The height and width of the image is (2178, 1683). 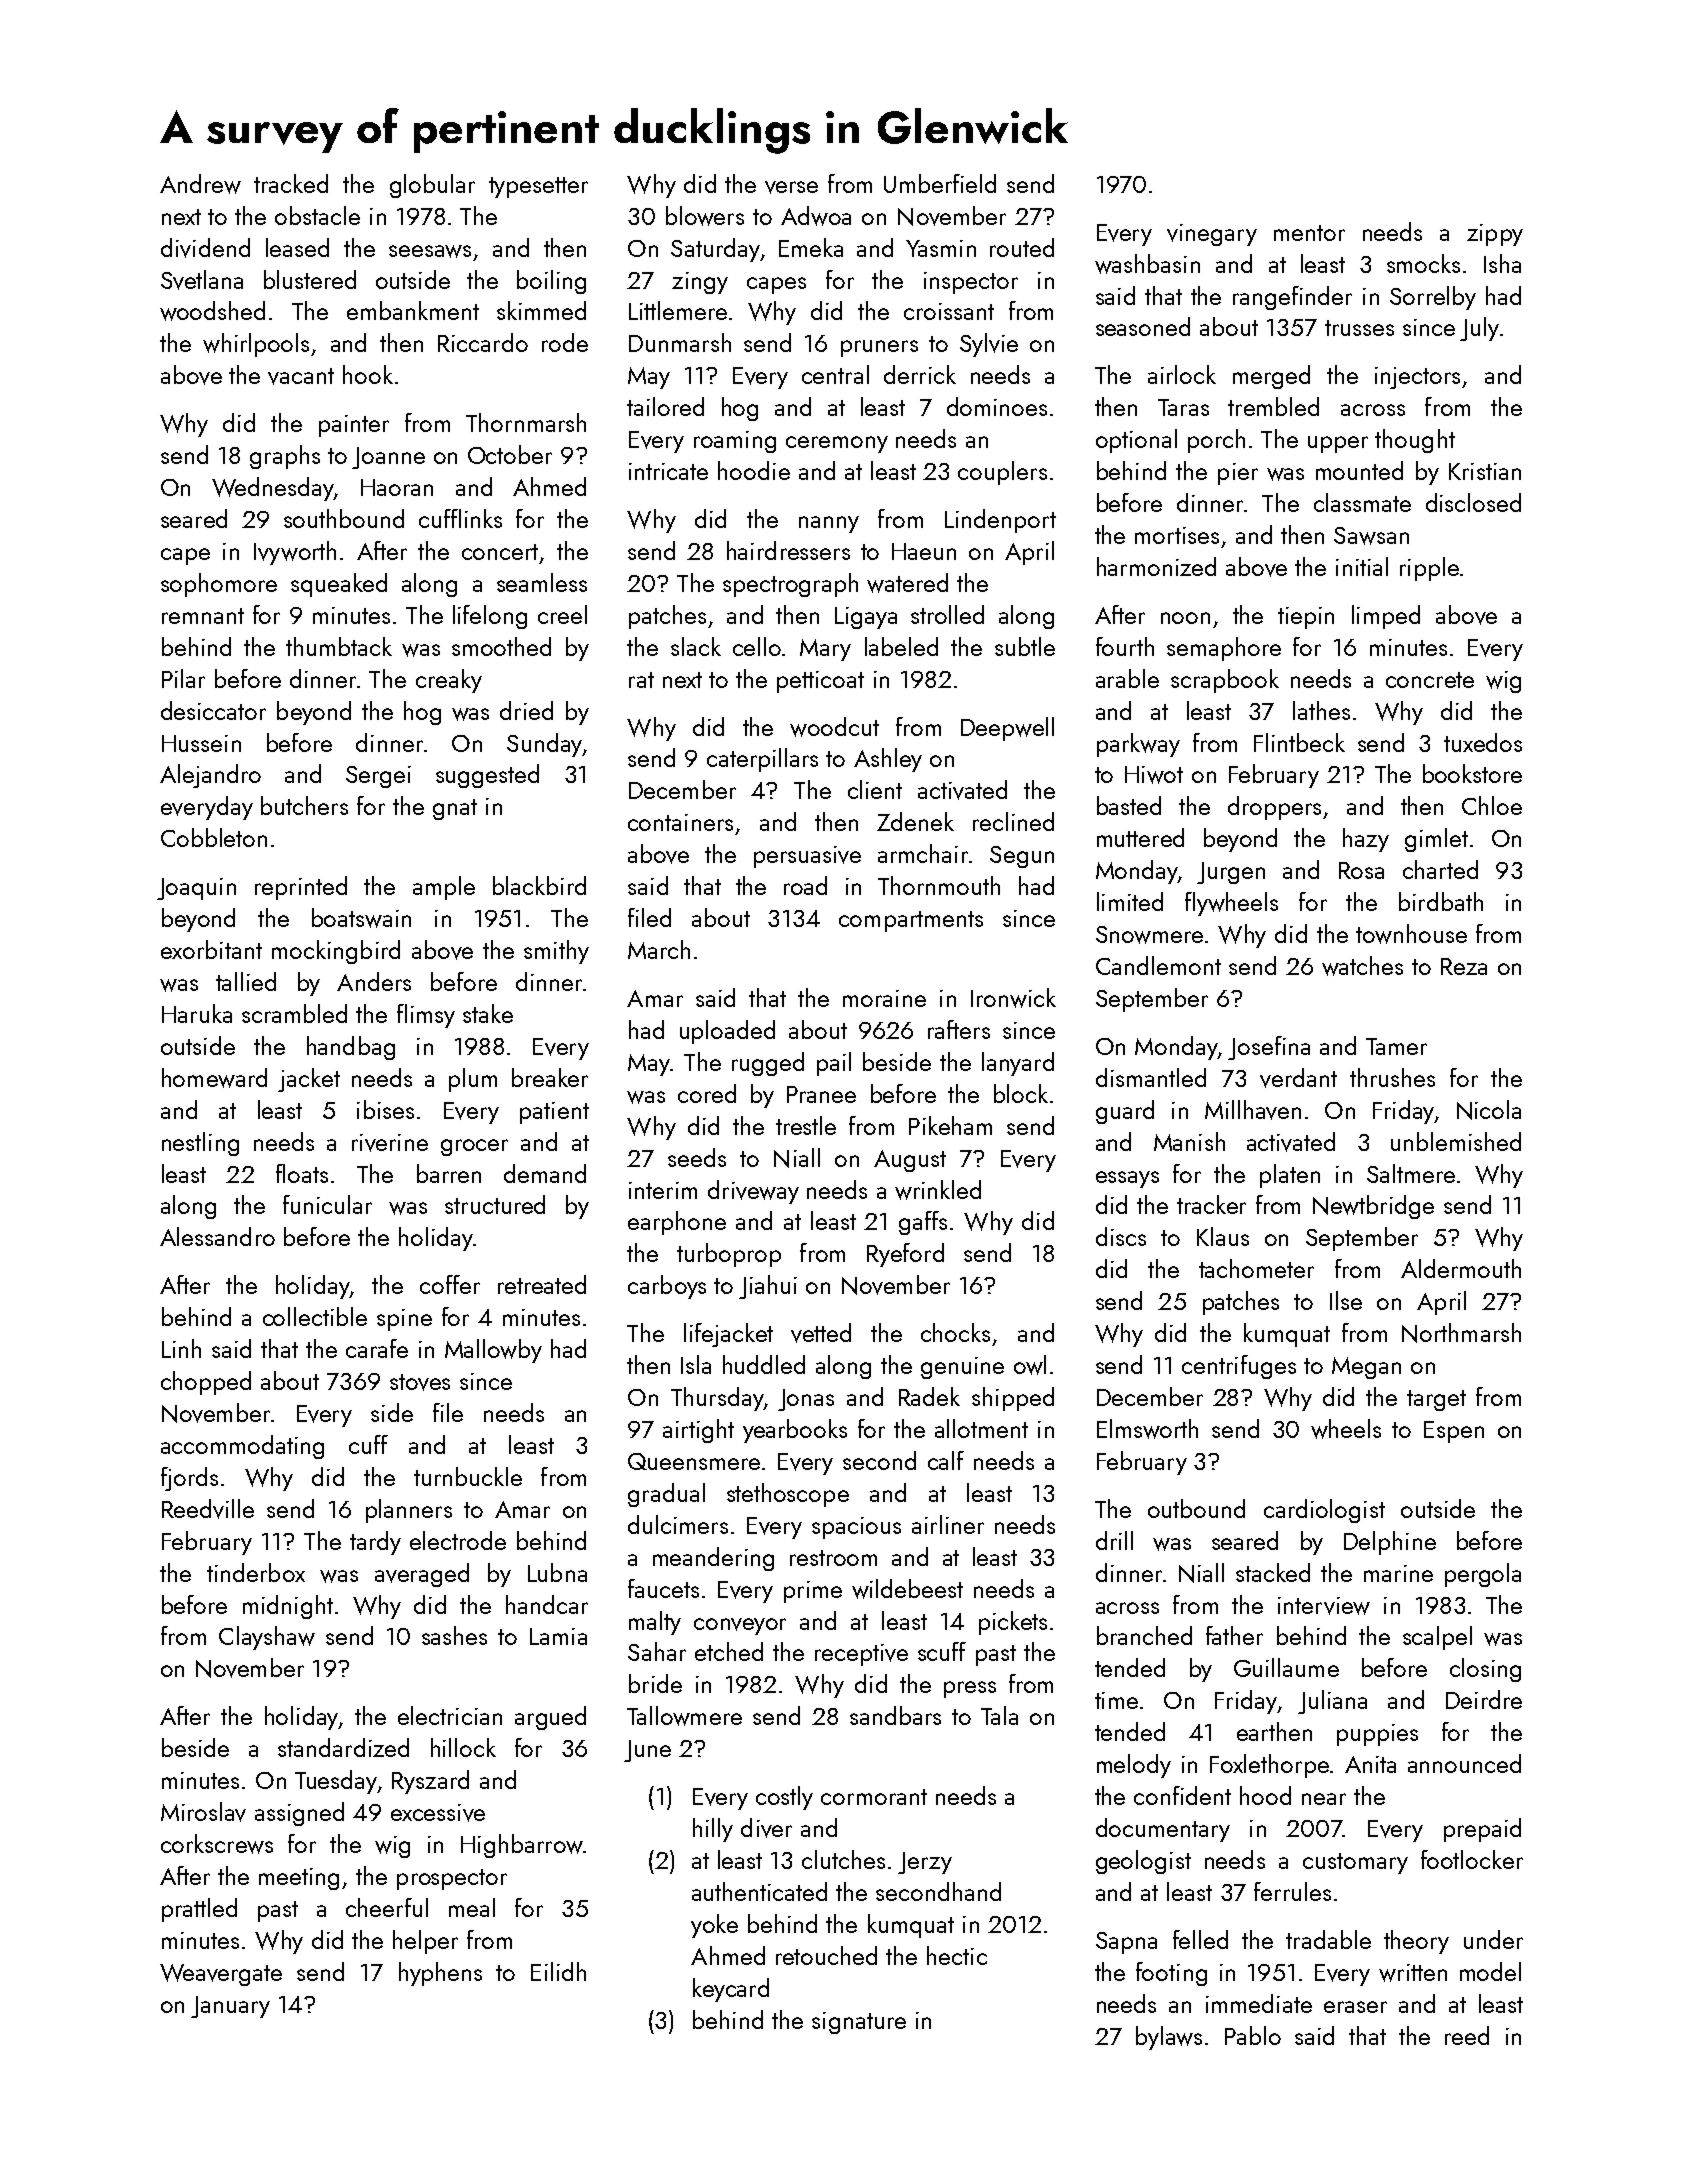 What do you see at coordinates (1140, 837) in the image?
I see `muttered` at bounding box center [1140, 837].
